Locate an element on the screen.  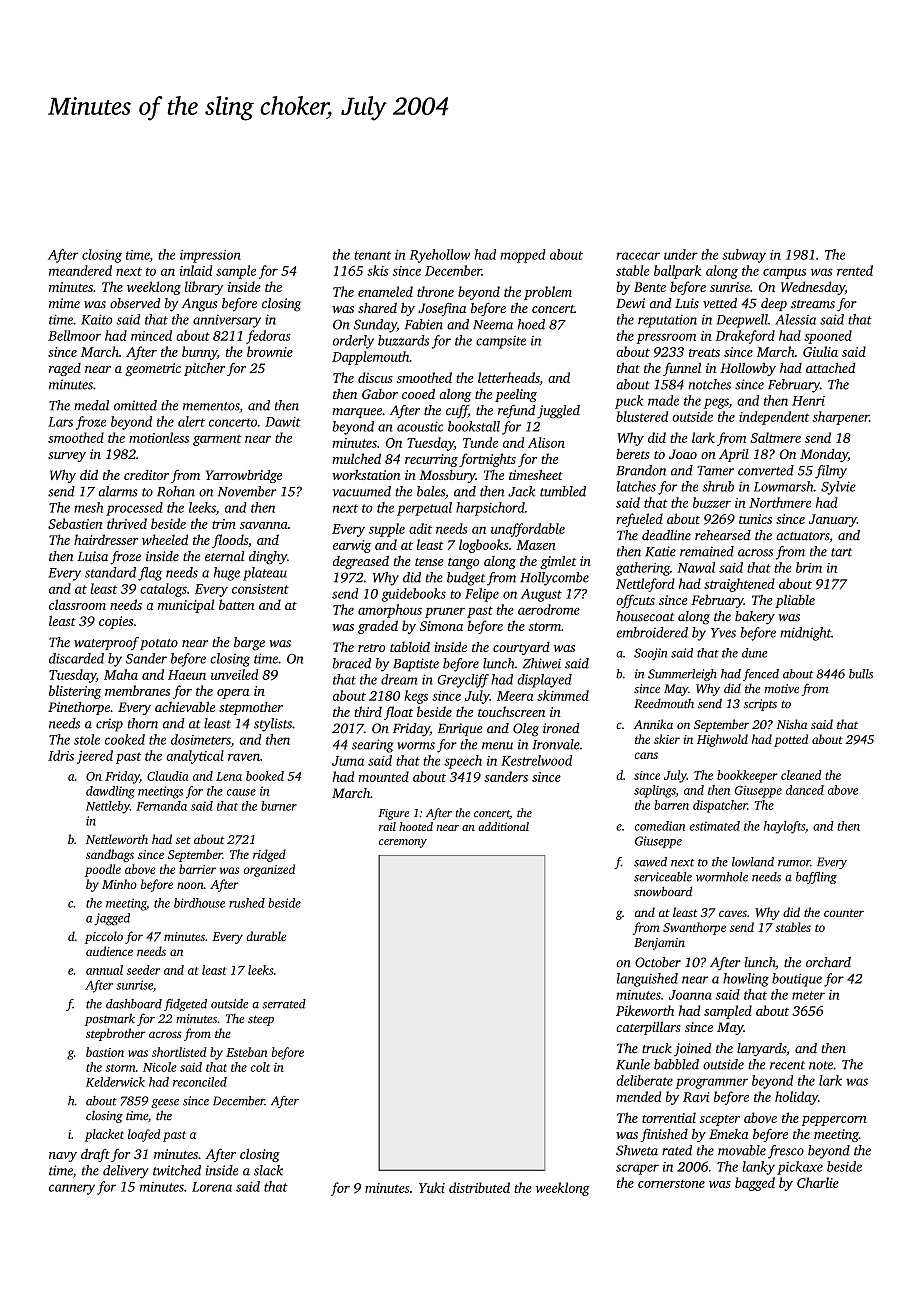
bastion is located at coordinates (105, 1052).
